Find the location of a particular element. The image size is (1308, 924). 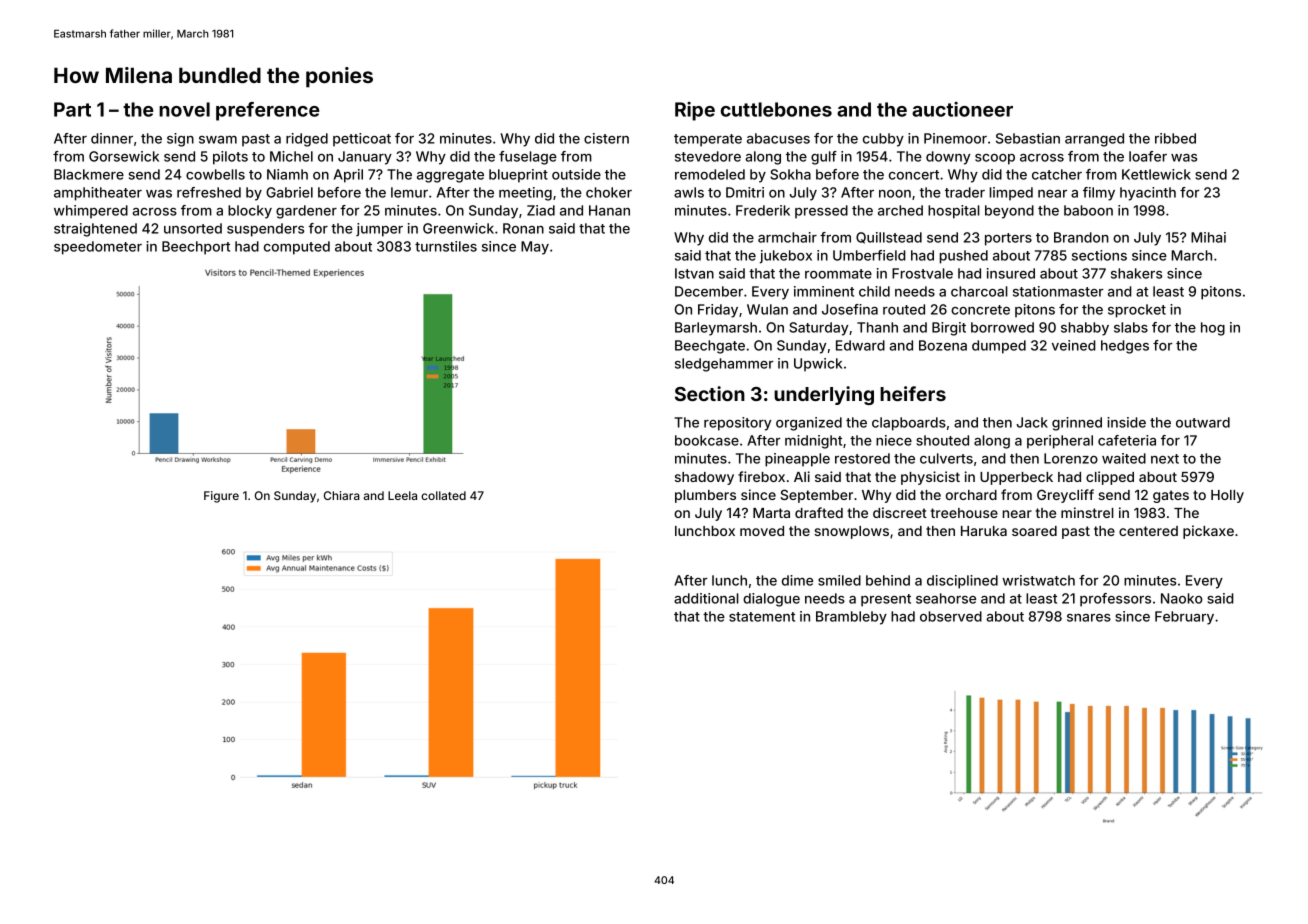

Leela is located at coordinates (402, 495).
